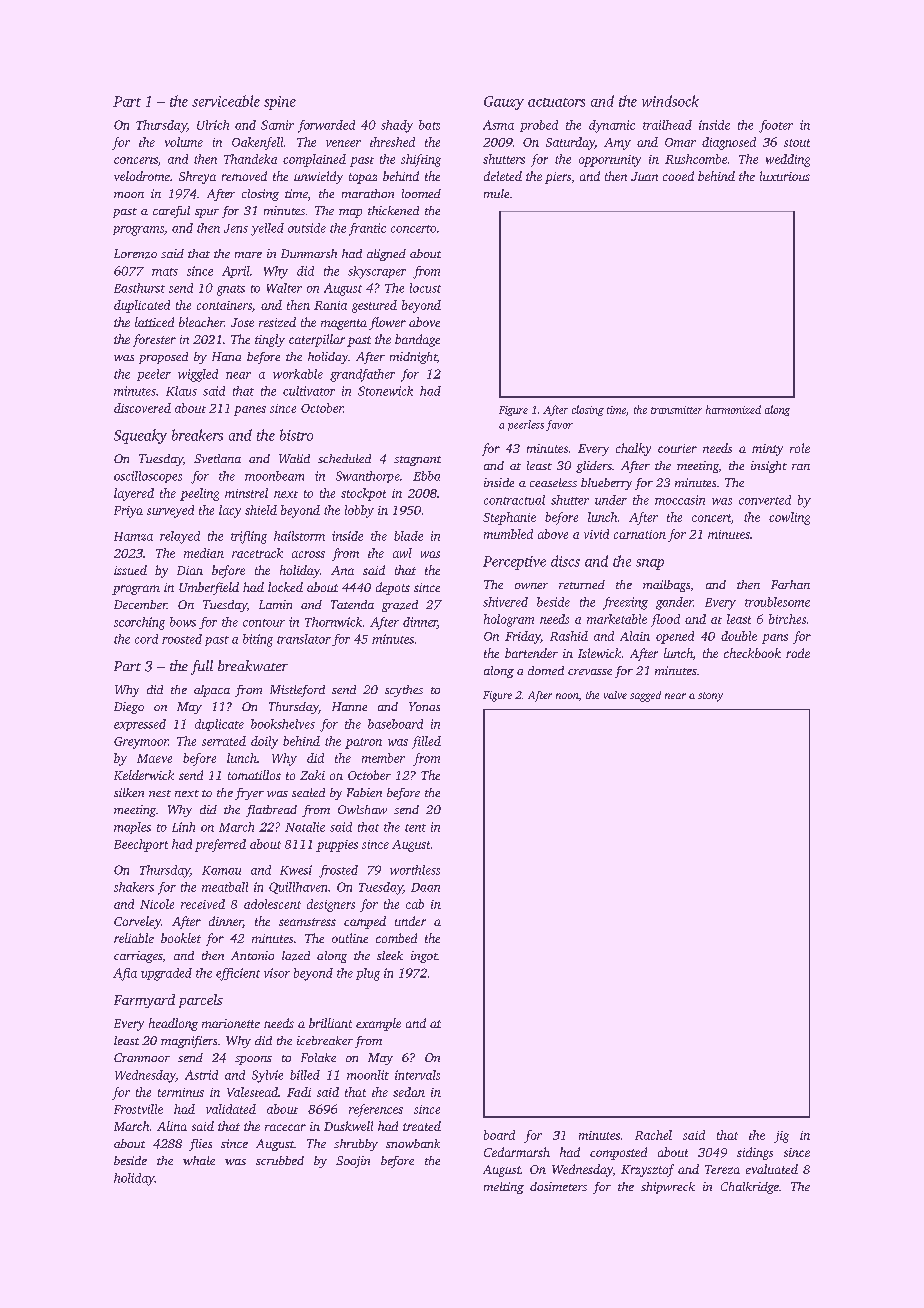  What do you see at coordinates (253, 1060) in the image?
I see `spoons` at bounding box center [253, 1060].
